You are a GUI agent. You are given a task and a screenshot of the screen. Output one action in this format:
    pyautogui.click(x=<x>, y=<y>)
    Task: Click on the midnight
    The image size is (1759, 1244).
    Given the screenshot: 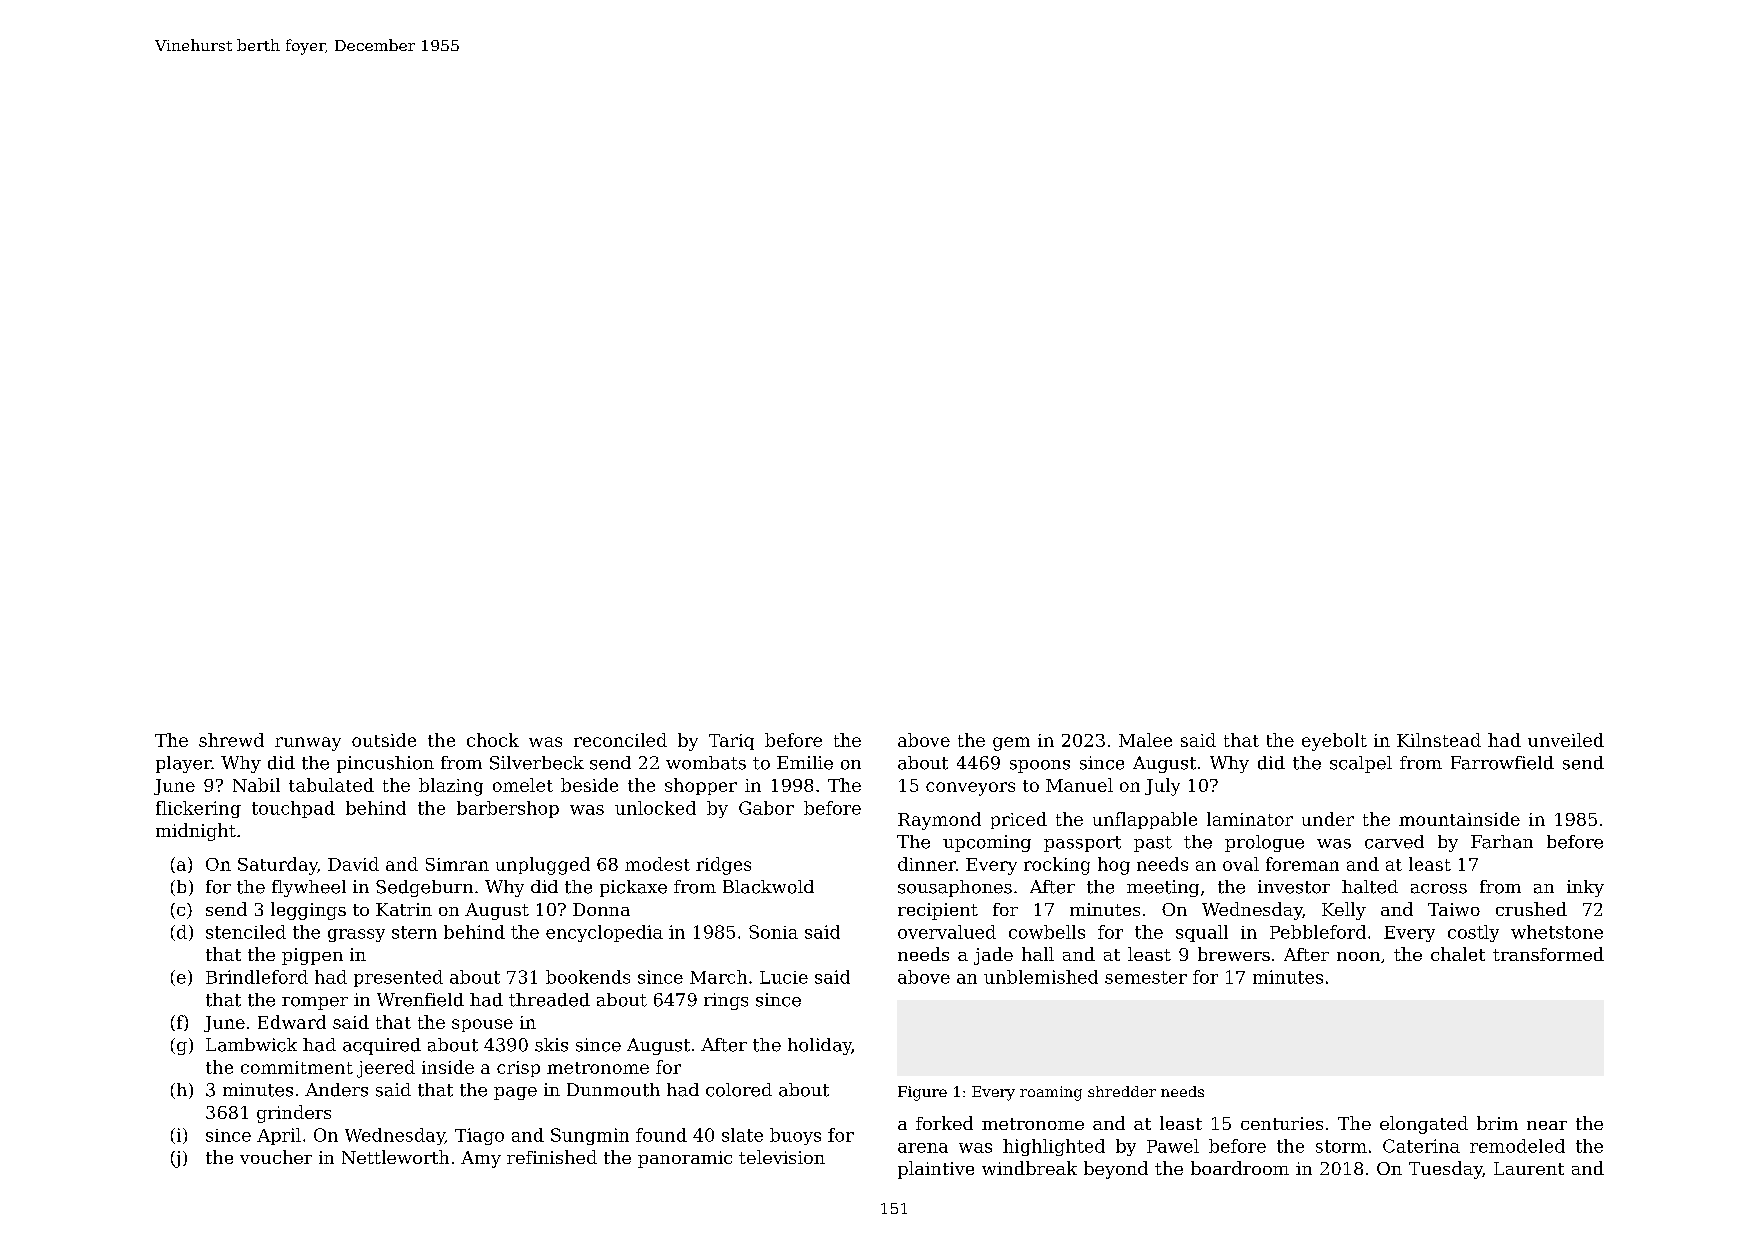 What is the action you would take?
    pyautogui.click(x=196, y=832)
